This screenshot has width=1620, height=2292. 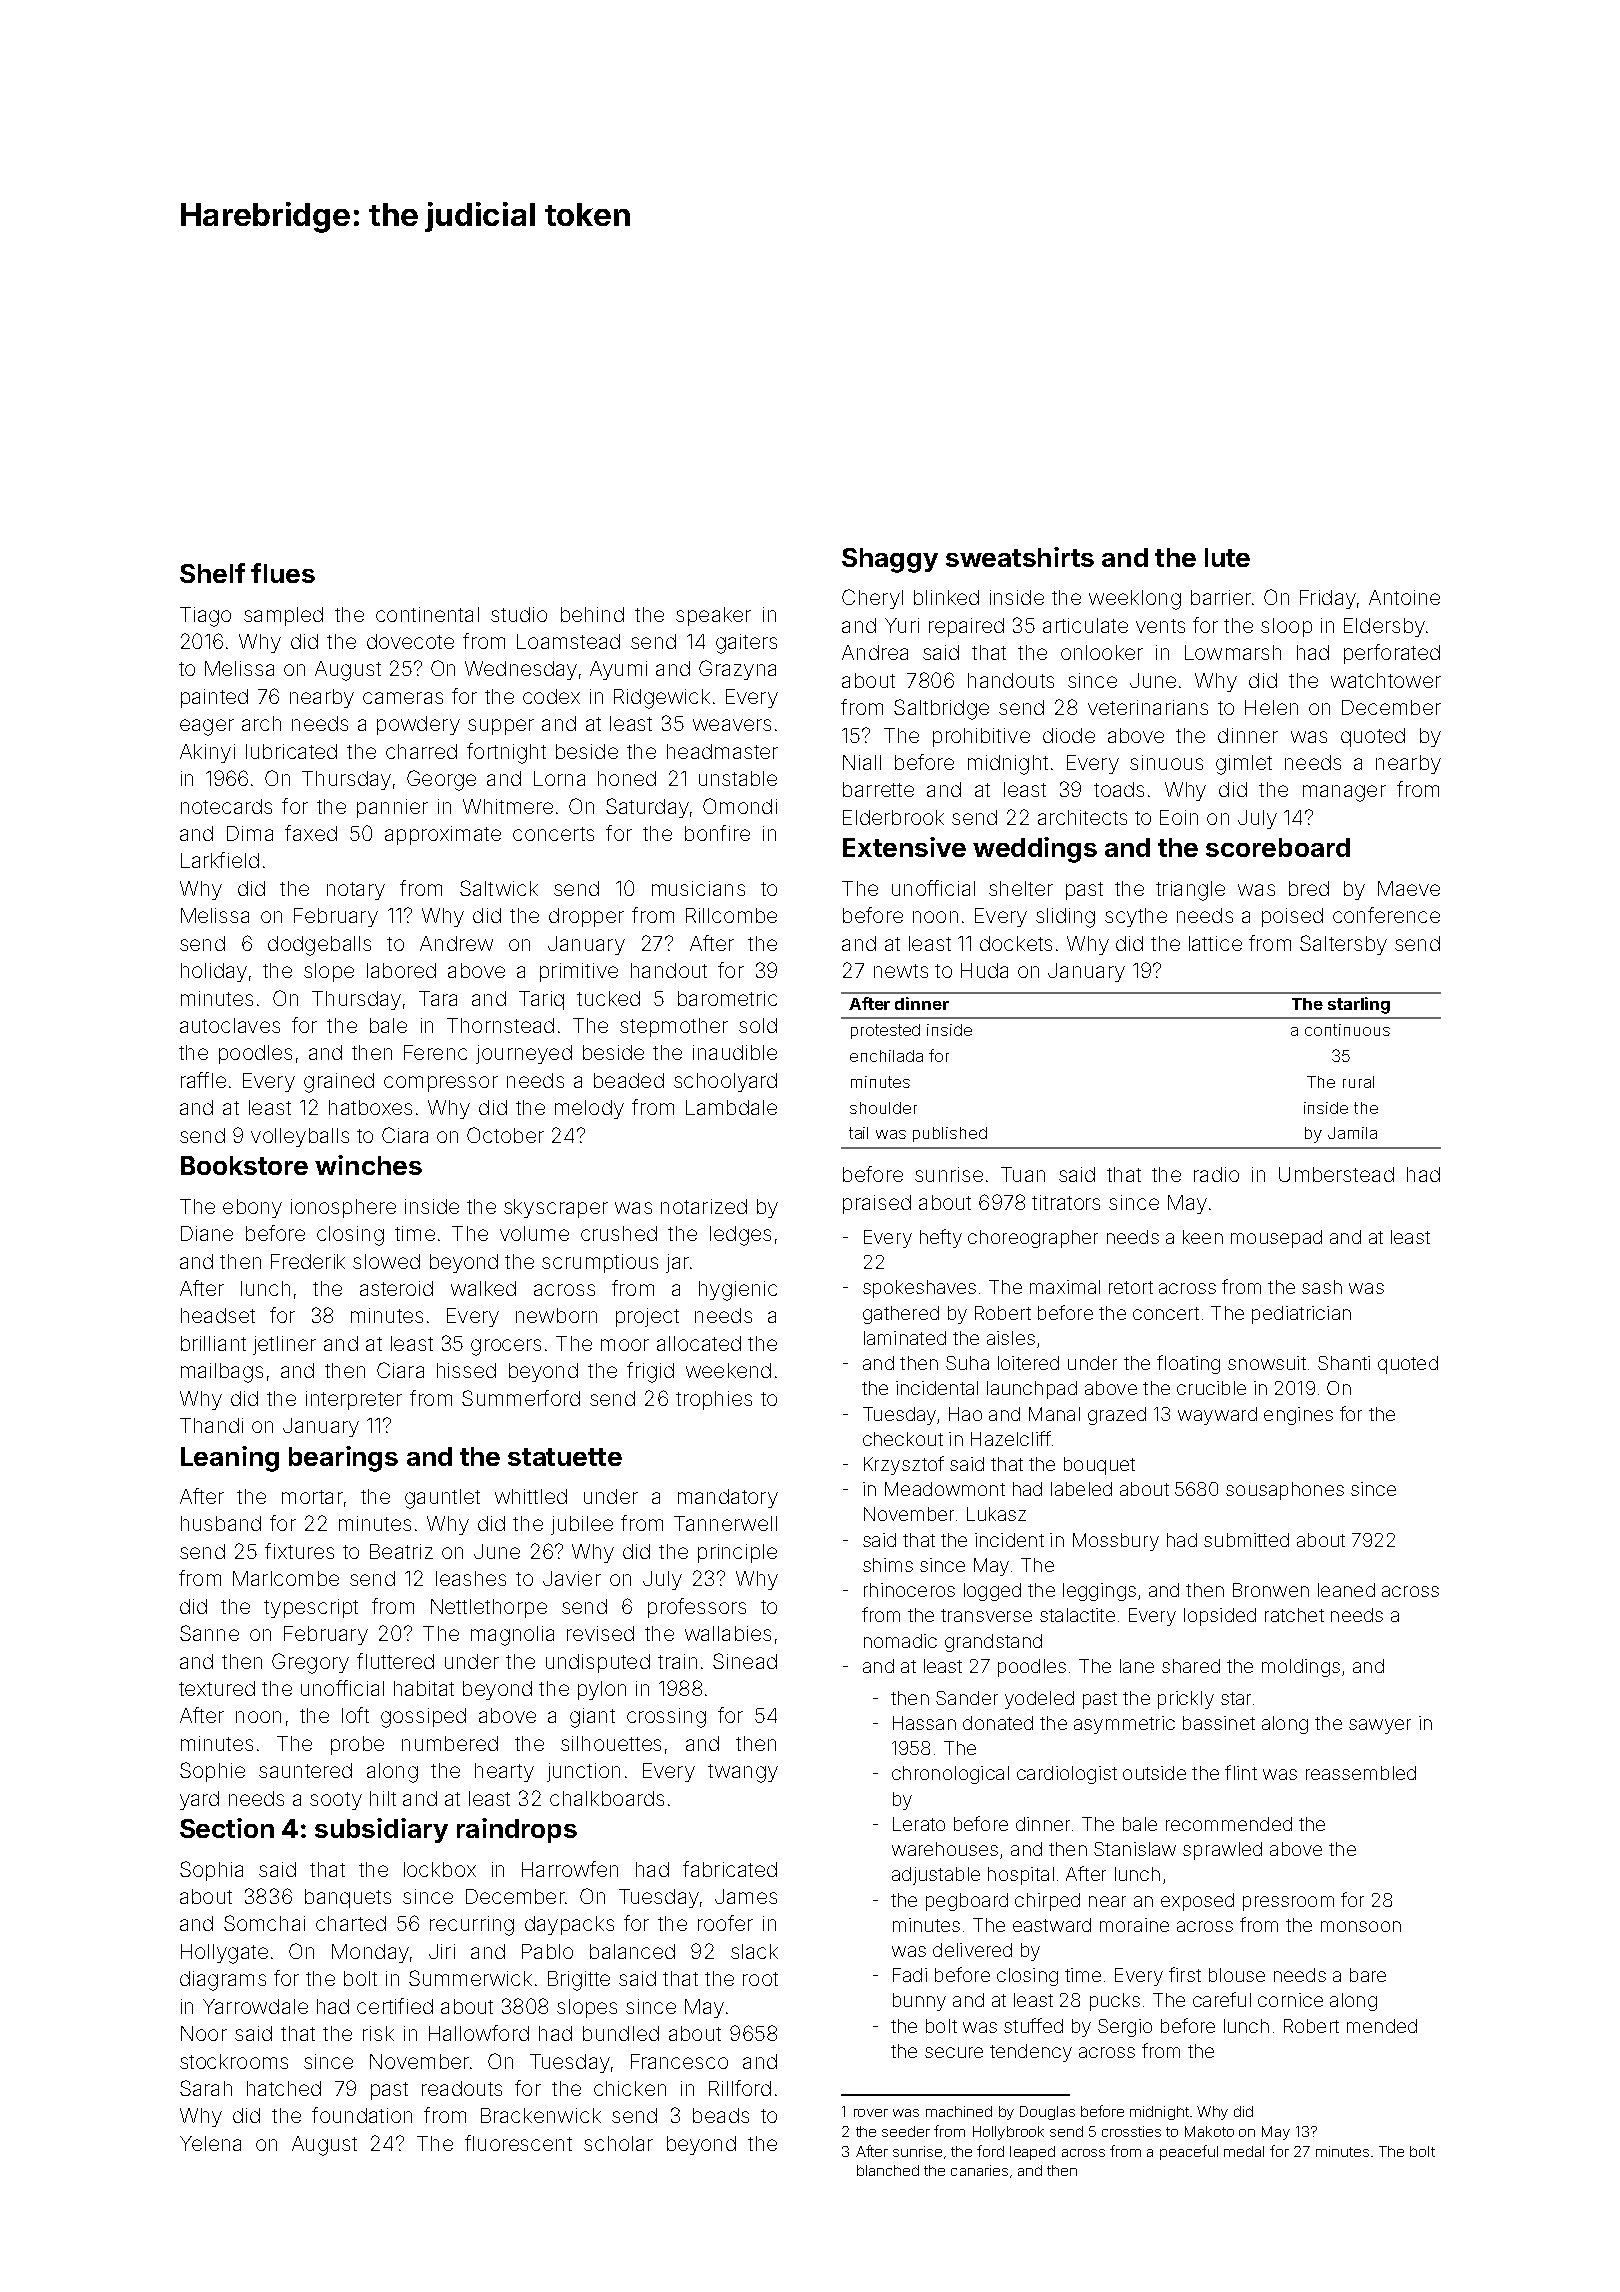 I want to click on gauntlet, so click(x=442, y=1499).
